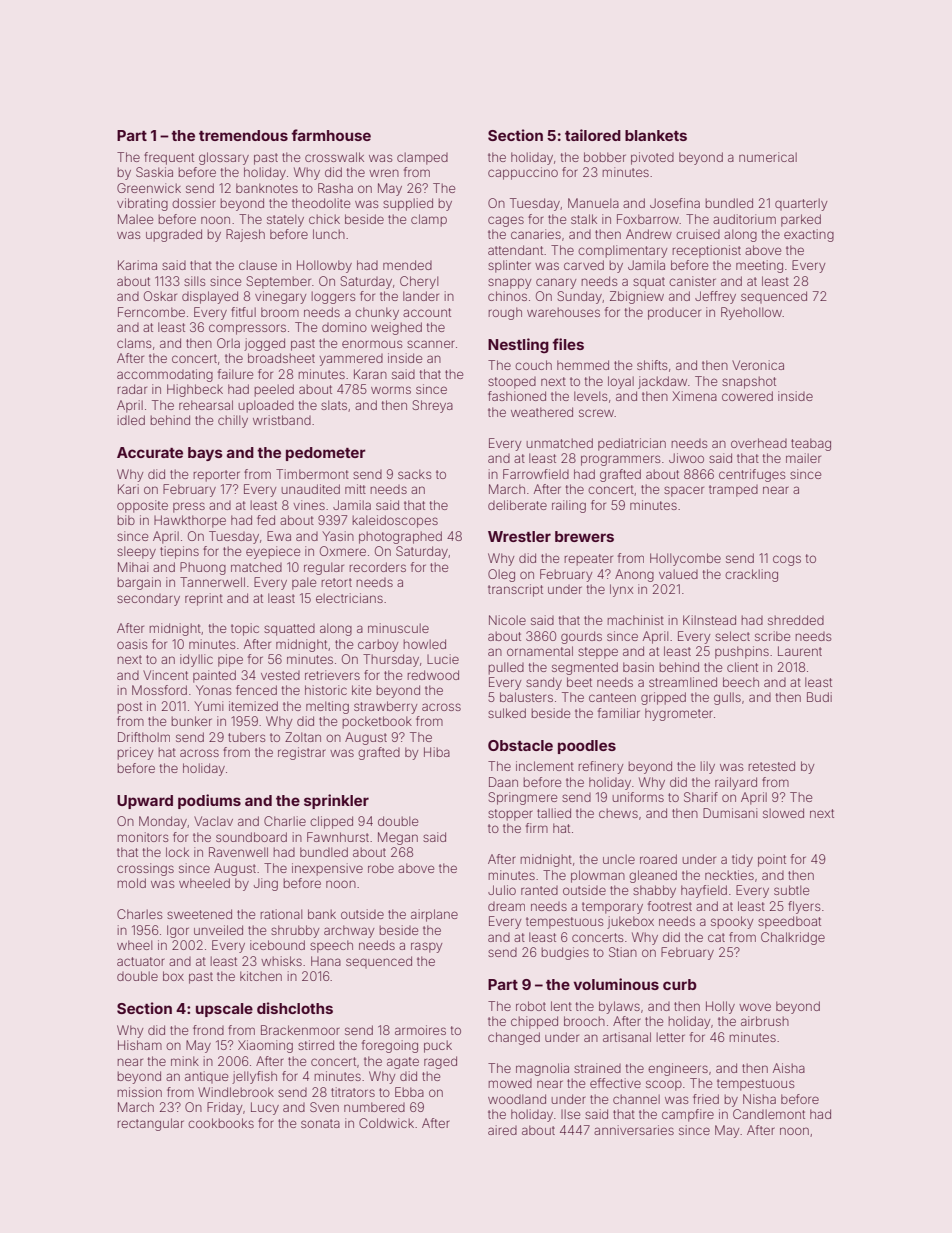 The height and width of the document is (1233, 952). What do you see at coordinates (329, 234) in the document?
I see `lunch` at bounding box center [329, 234].
